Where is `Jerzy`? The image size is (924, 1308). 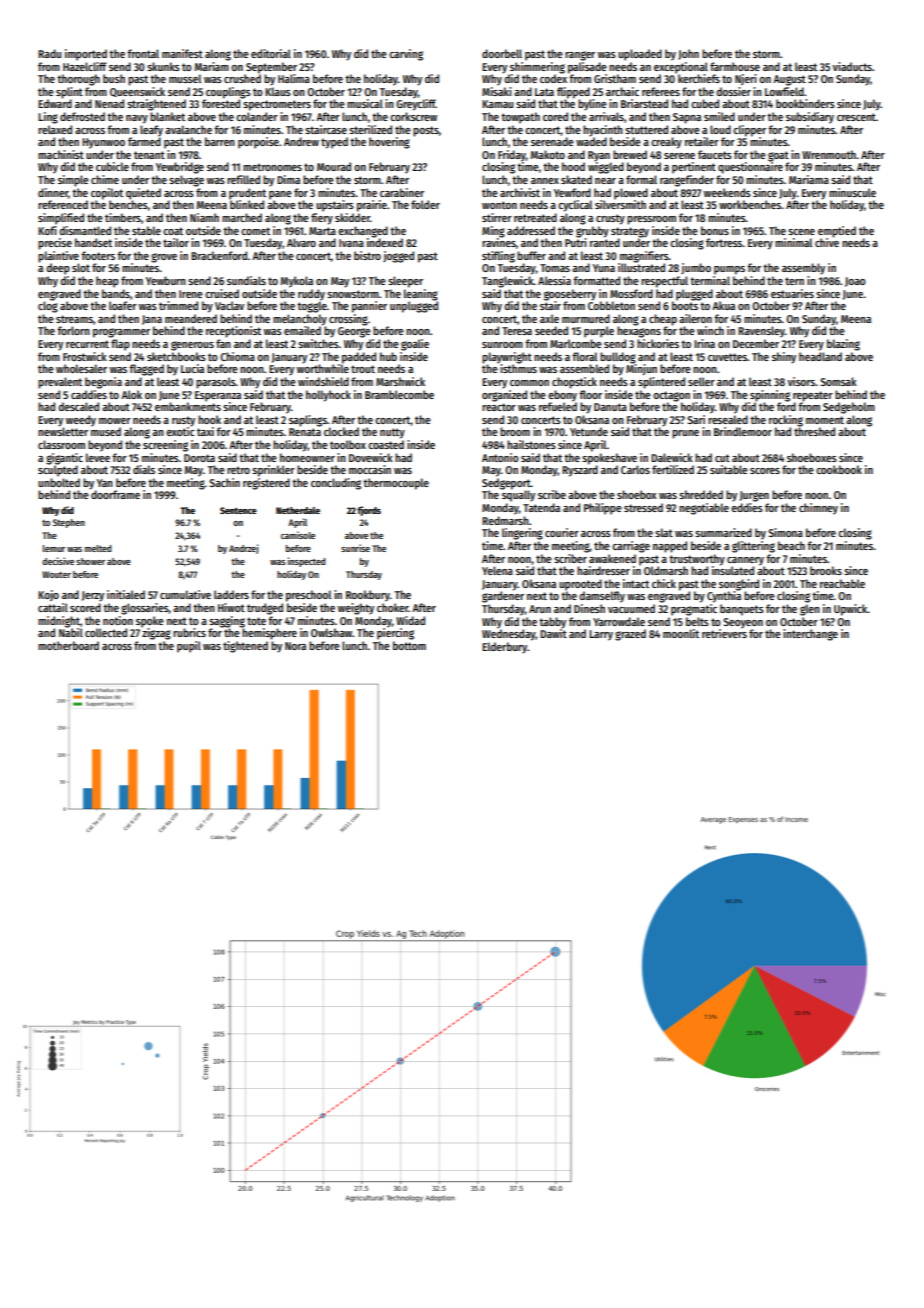
Jerzy is located at coordinates (93, 596).
